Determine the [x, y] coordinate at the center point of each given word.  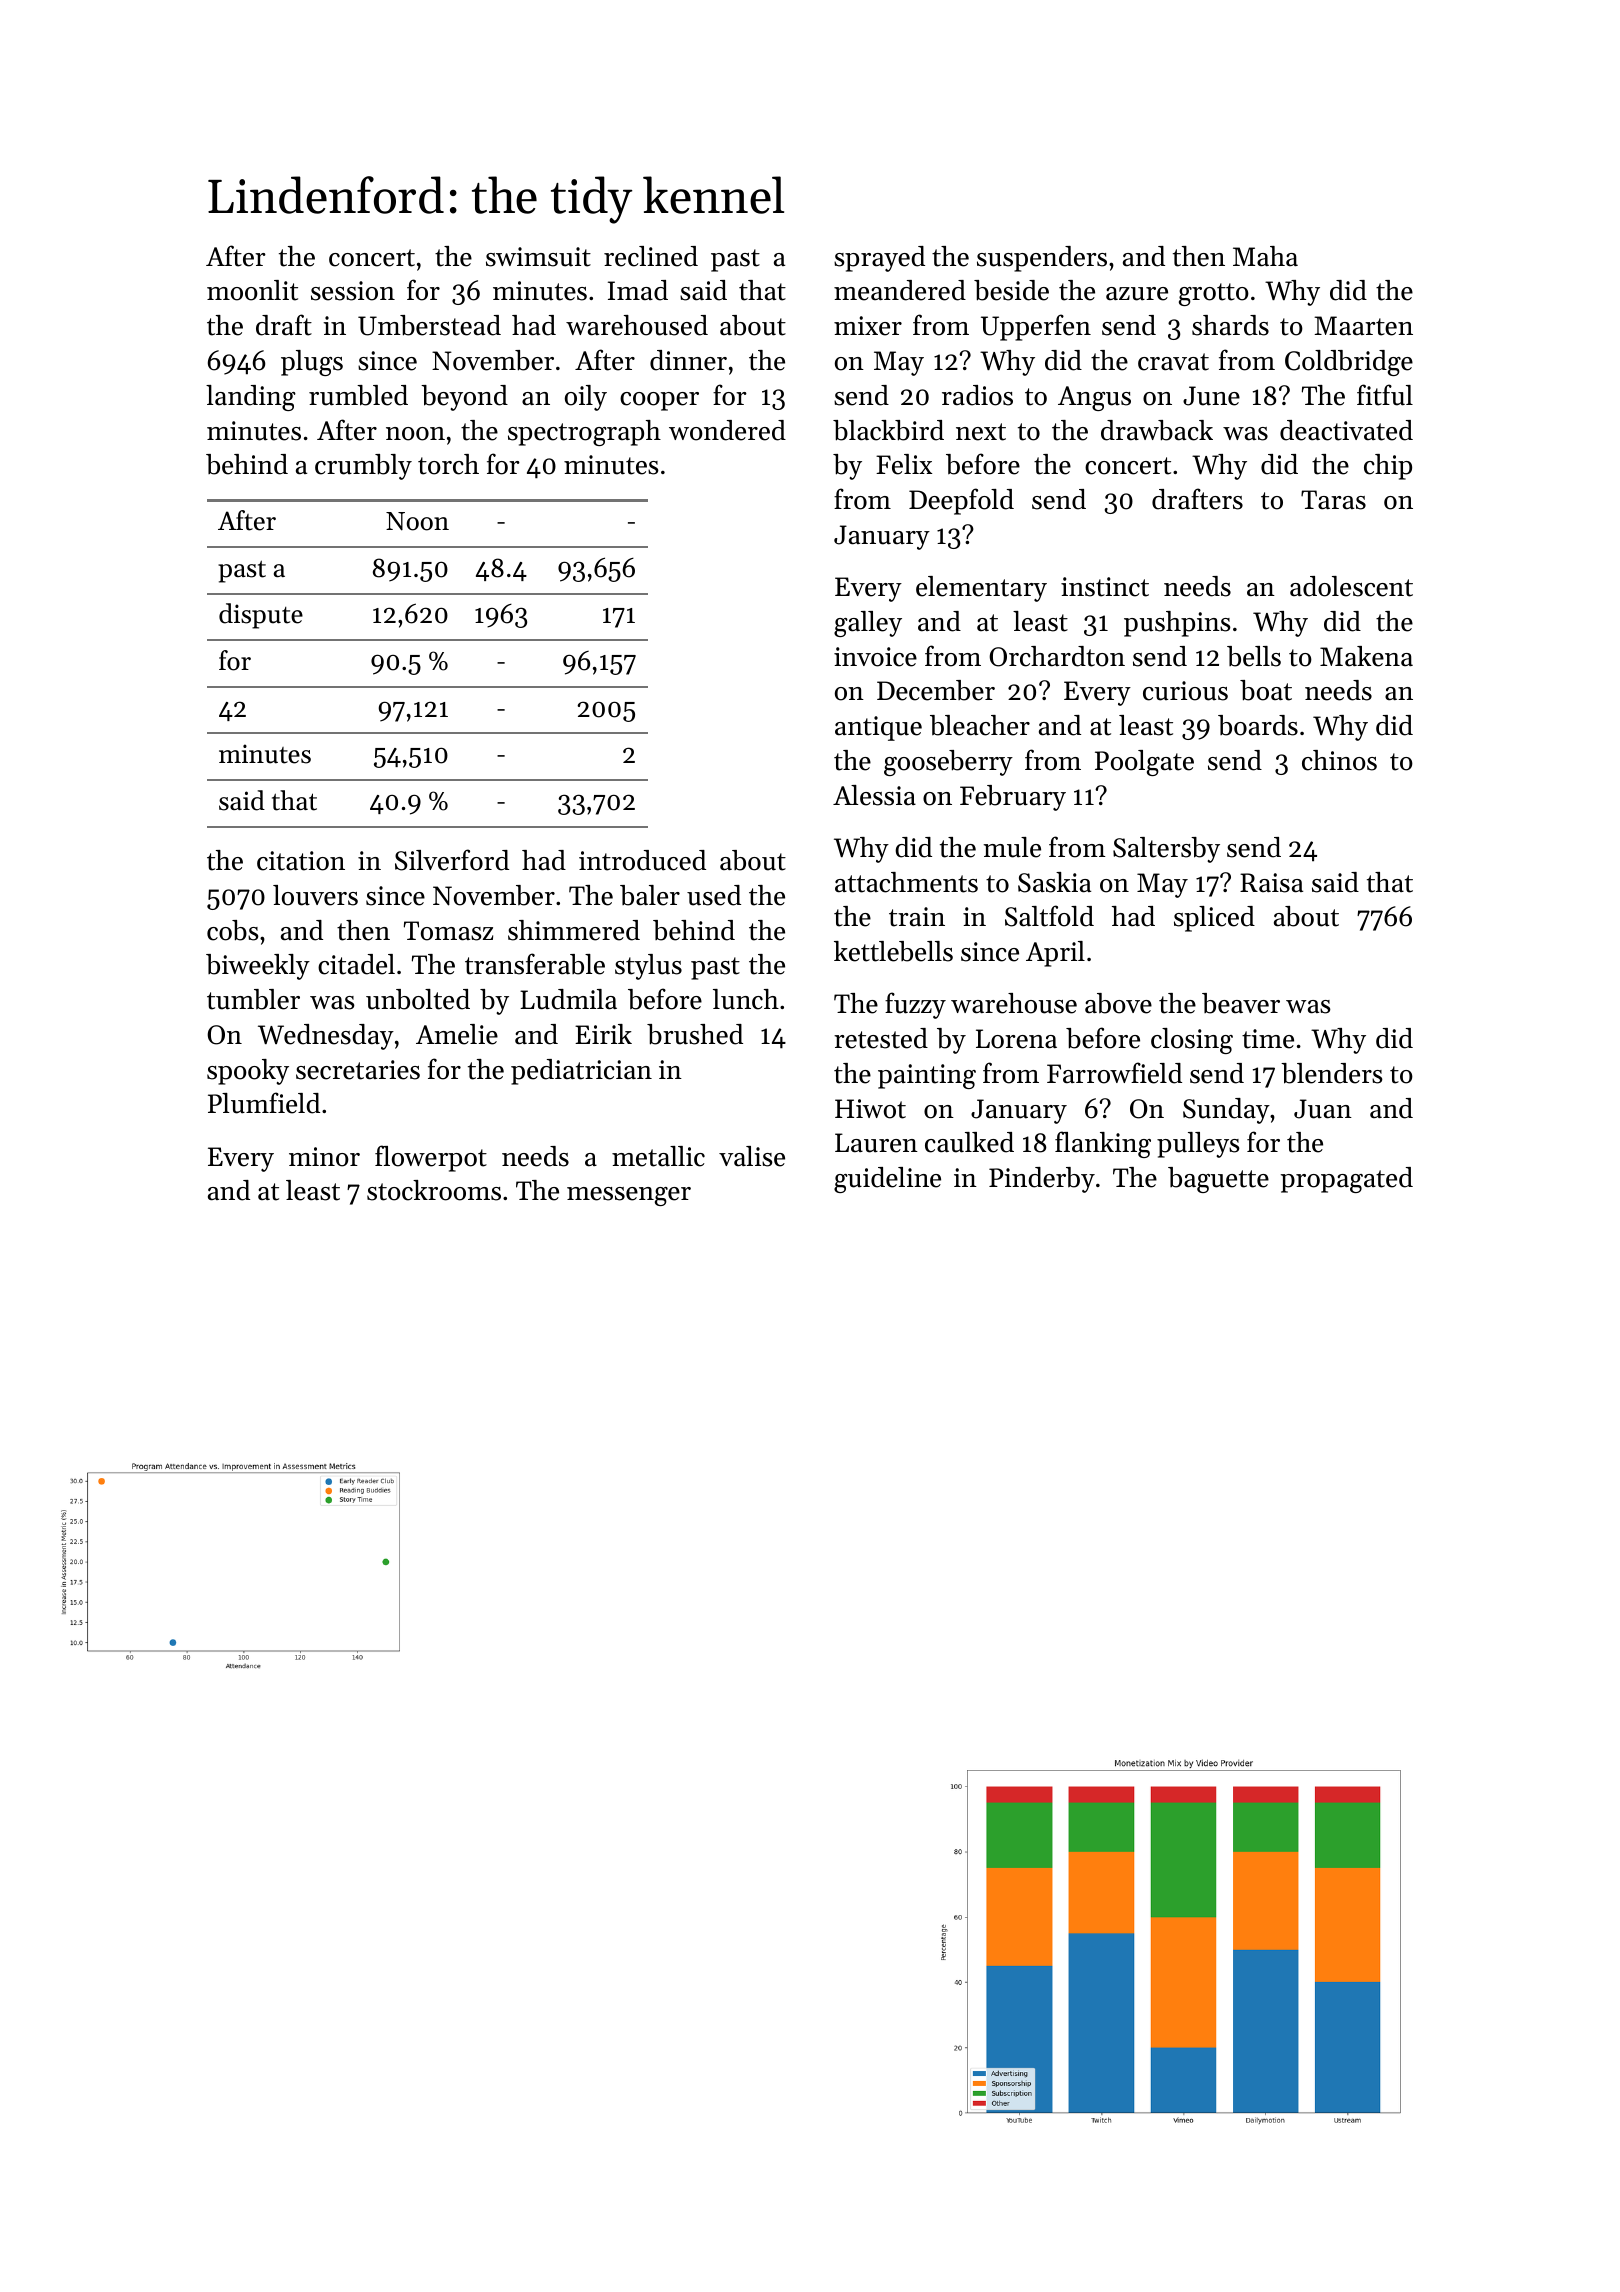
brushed [695, 1034]
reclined [651, 256]
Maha [1265, 256]
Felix [904, 464]
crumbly [363, 467]
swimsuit [538, 257]
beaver [1241, 1003]
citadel [356, 964]
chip [1388, 467]
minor [324, 1157]
